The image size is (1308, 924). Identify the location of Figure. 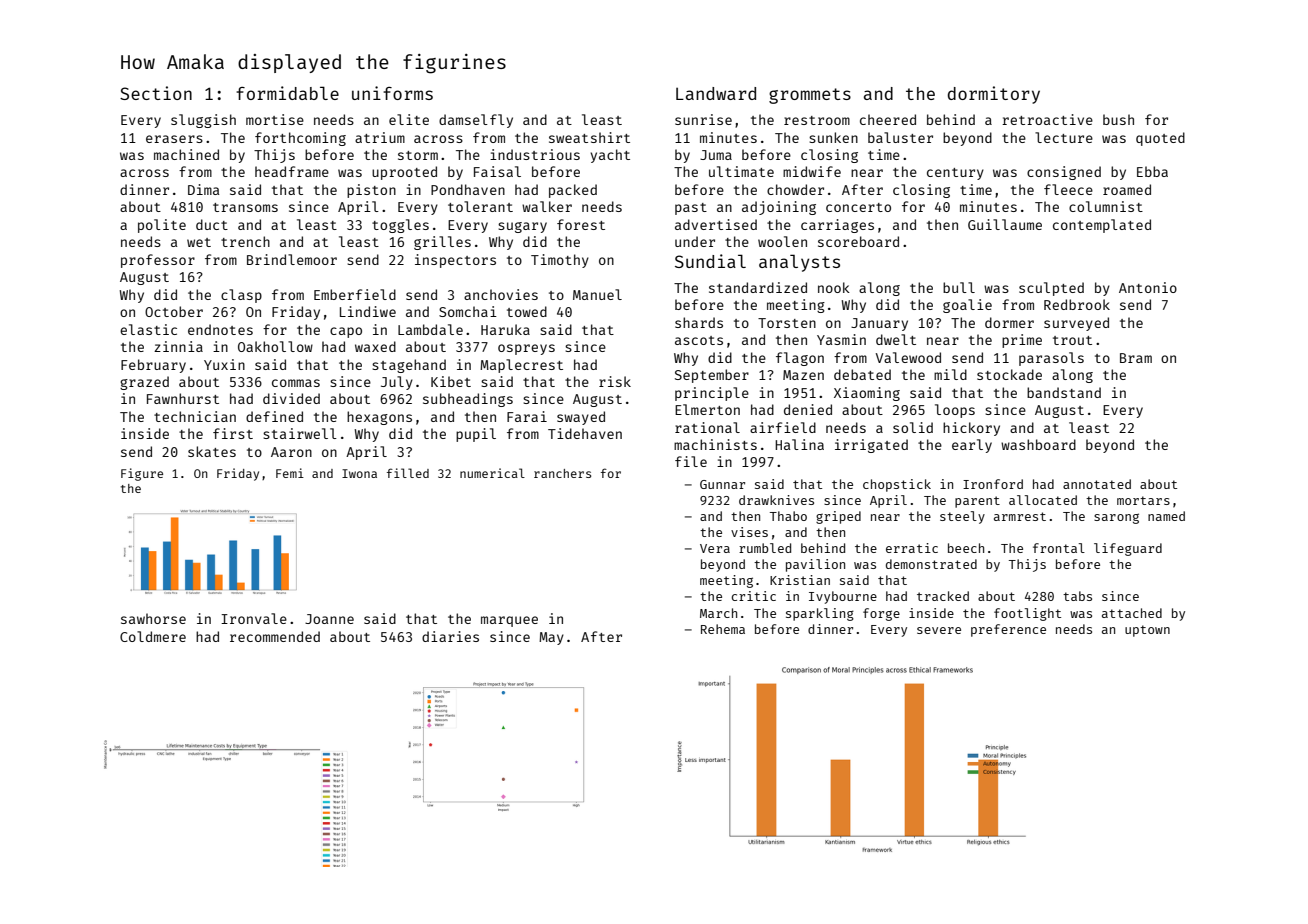
(142, 474).
